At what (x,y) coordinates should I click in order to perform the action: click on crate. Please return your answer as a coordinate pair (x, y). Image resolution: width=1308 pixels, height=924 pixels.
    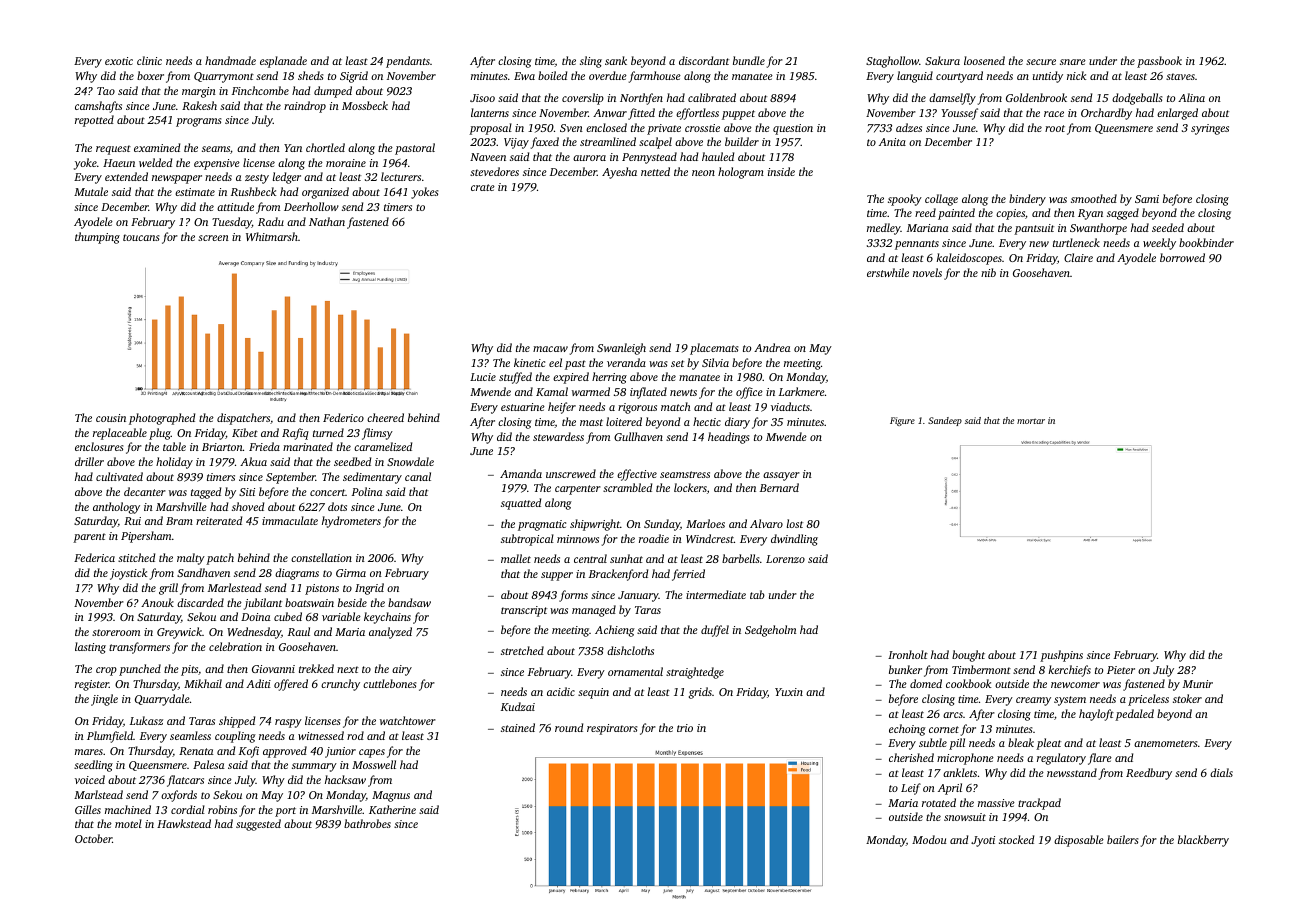
    Looking at the image, I should click on (483, 187).
